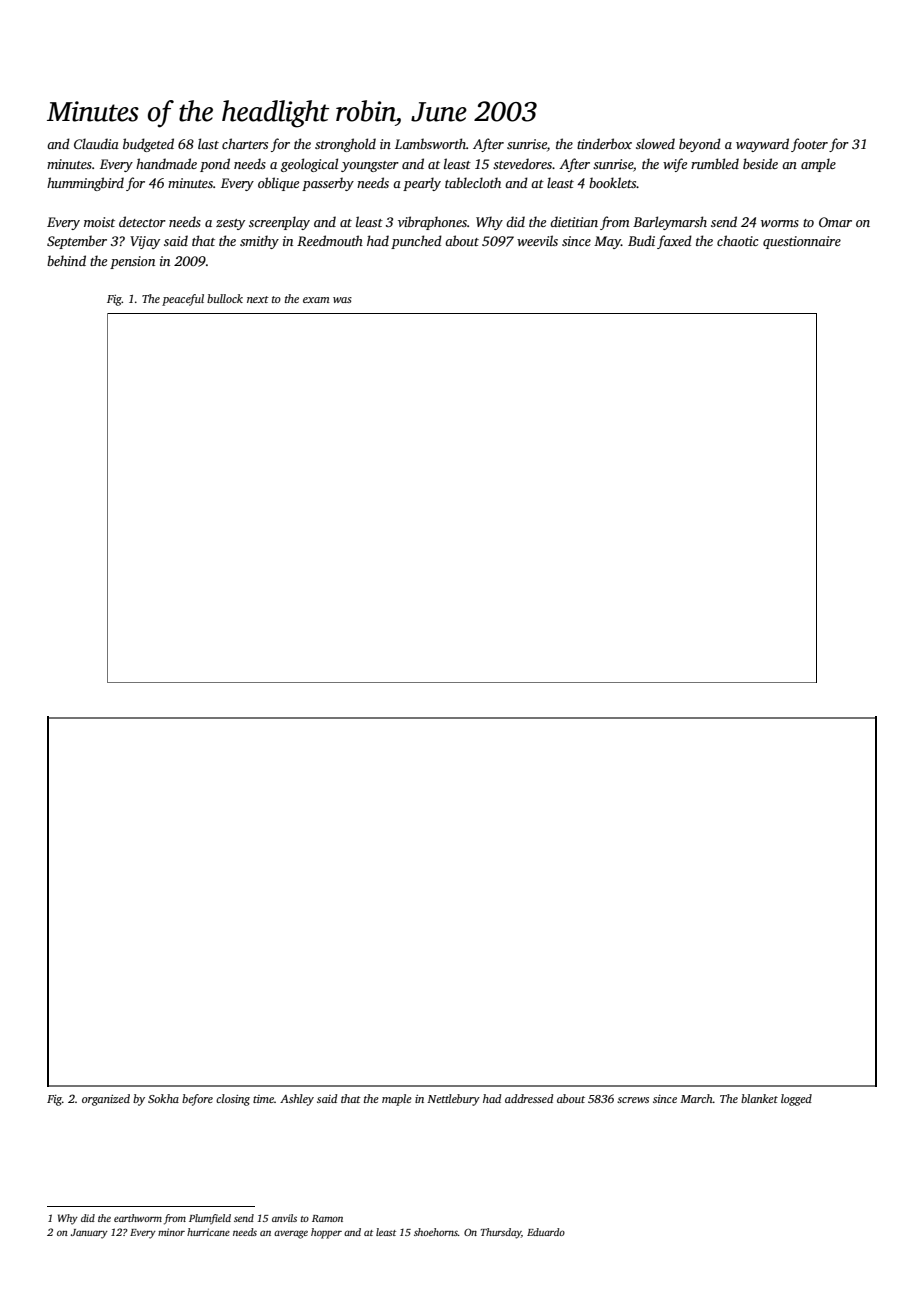 The width and height of the screenshot is (924, 1308). Describe the element at coordinates (529, 1098) in the screenshot. I see `addressed` at that location.
